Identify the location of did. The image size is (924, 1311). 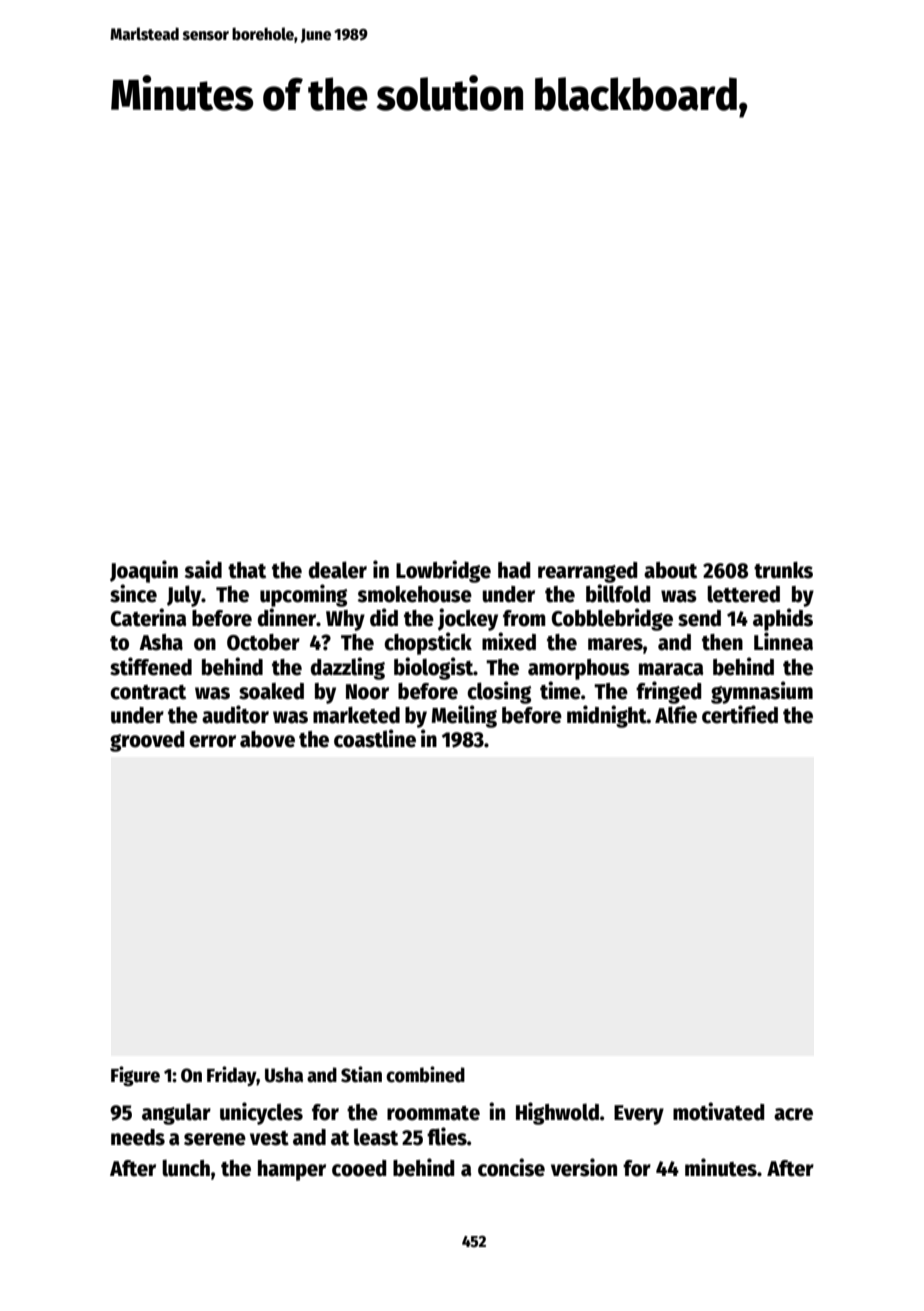
(384, 617).
